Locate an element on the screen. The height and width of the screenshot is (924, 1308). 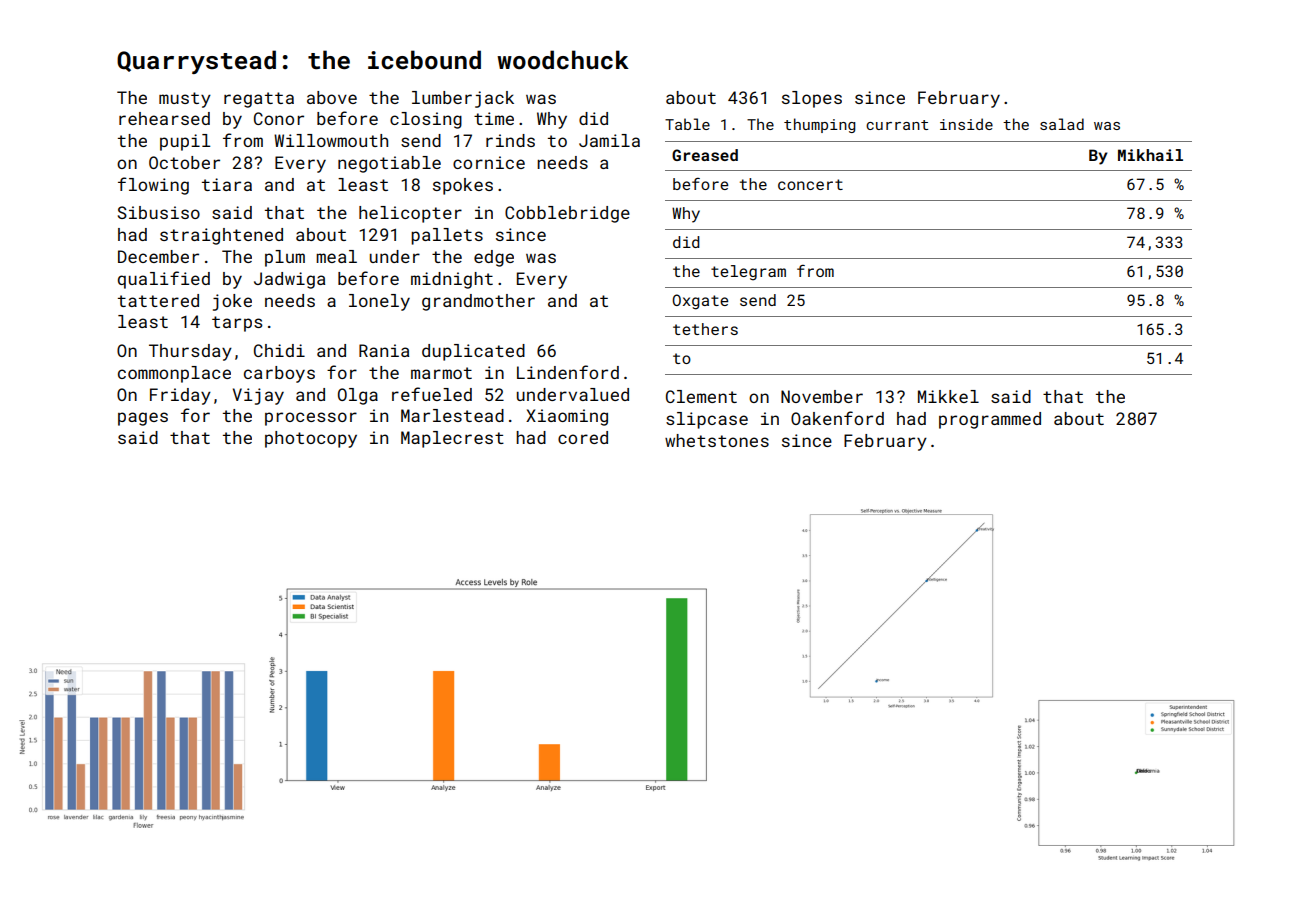
concert is located at coordinates (810, 184).
